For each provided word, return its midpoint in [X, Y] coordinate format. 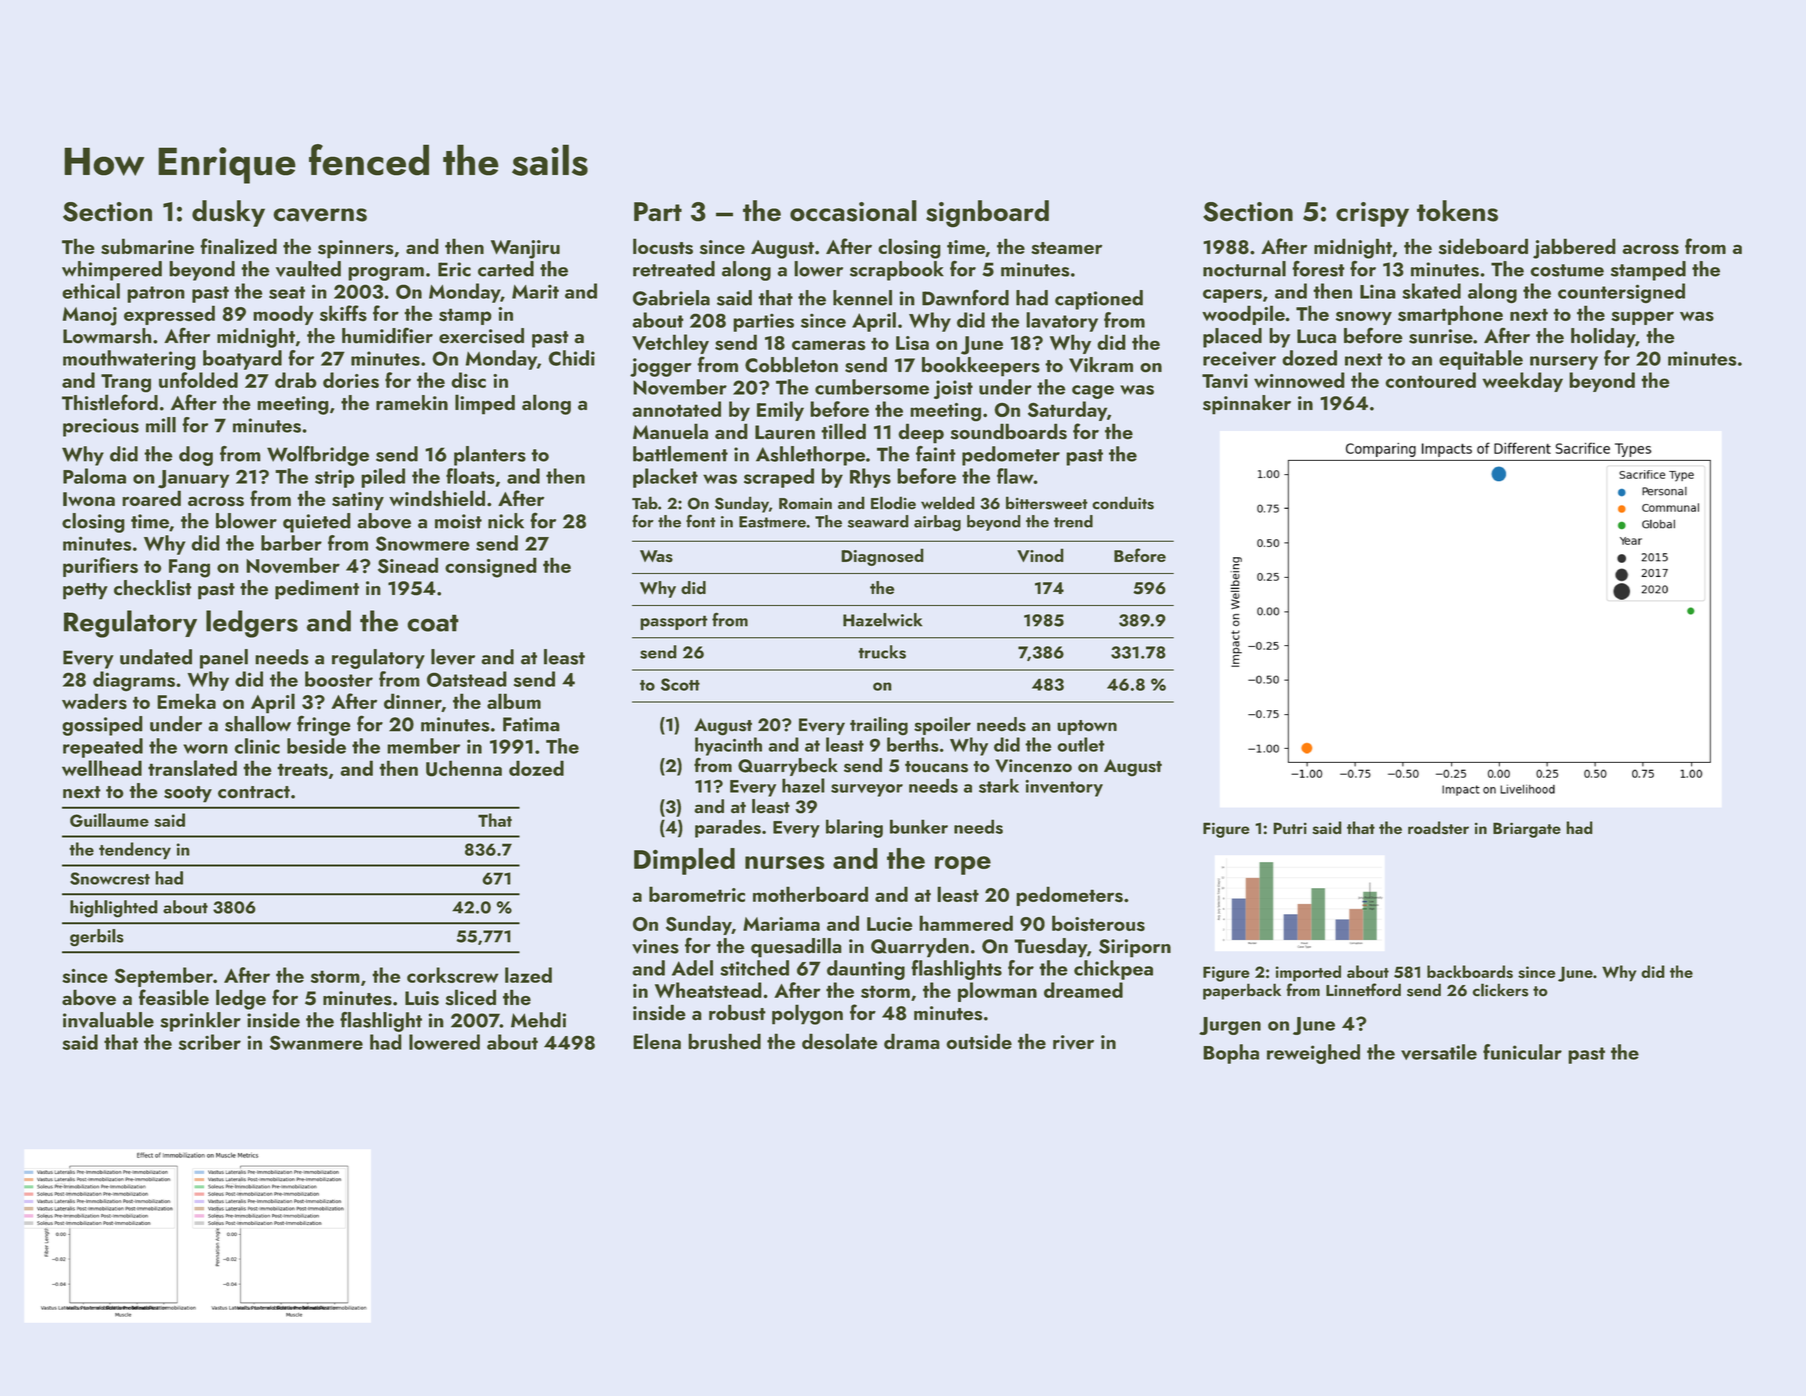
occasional [853, 211]
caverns [320, 215]
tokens [1457, 211]
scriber [210, 1042]
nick [506, 521]
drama [912, 1041]
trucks [882, 652]
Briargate [1527, 830]
